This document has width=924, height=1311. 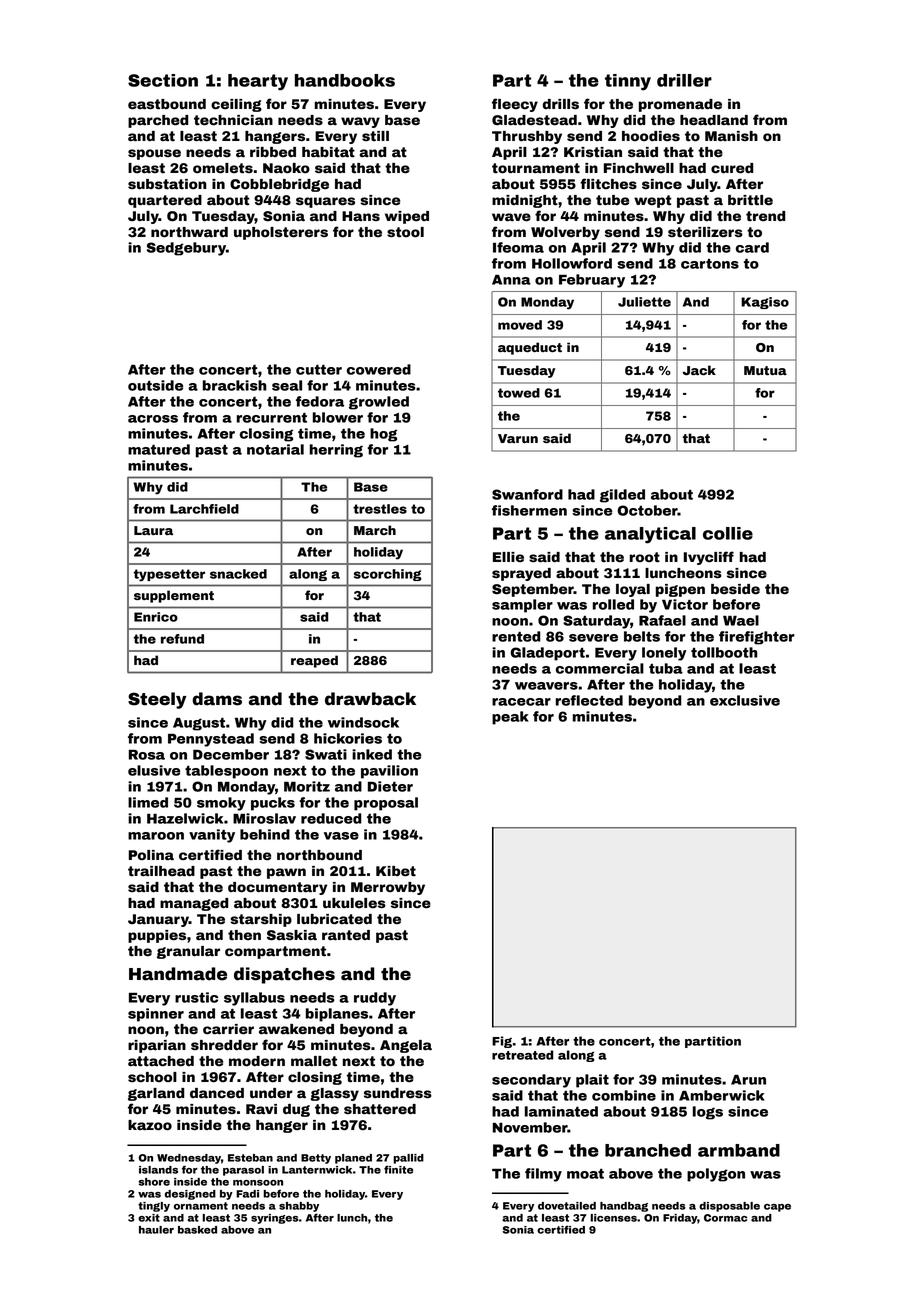 I want to click on driller, so click(x=684, y=80).
